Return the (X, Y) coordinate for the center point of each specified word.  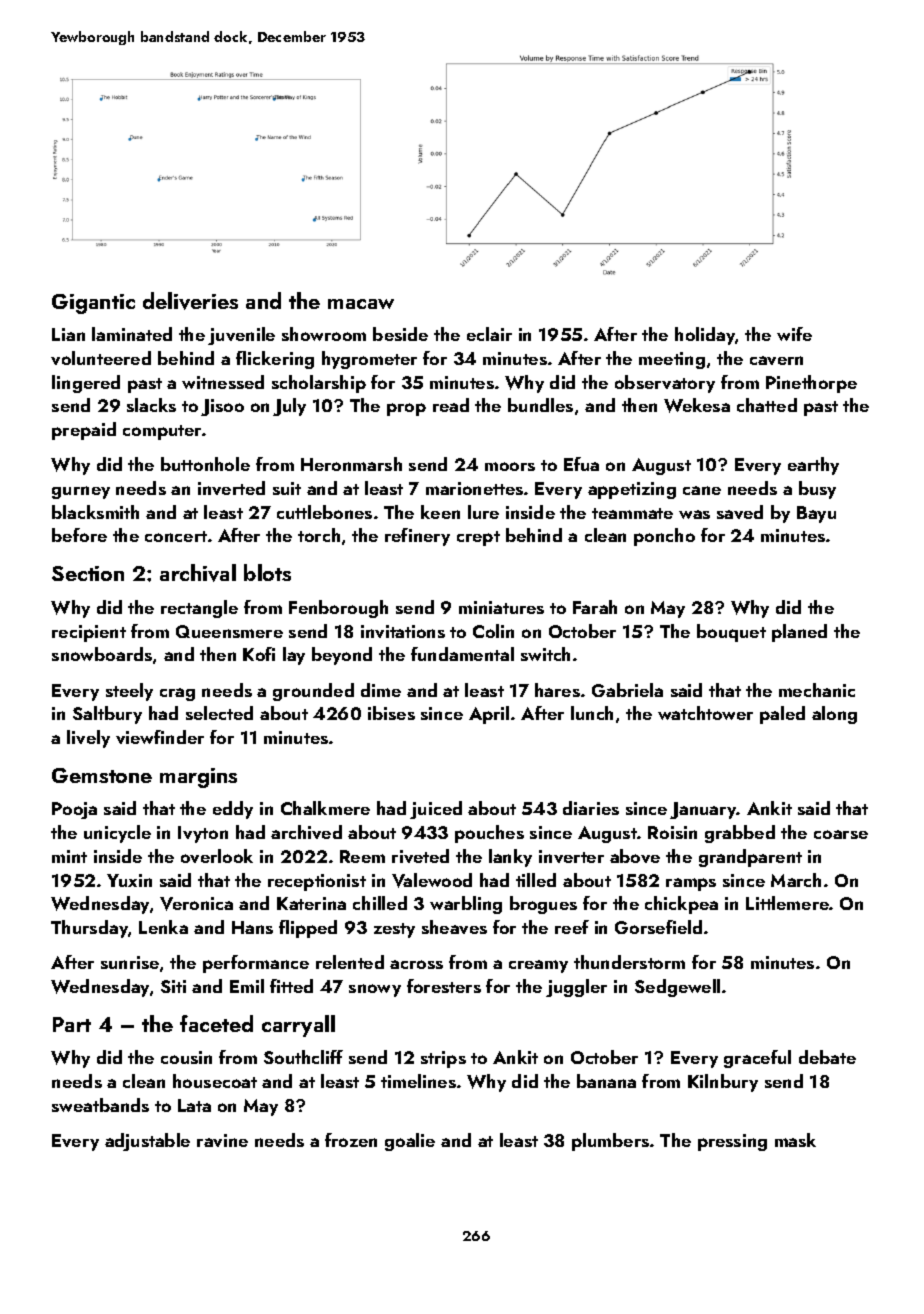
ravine (222, 1140)
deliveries (190, 301)
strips (443, 1059)
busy (817, 490)
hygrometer (369, 360)
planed (799, 633)
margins (198, 778)
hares (557, 690)
